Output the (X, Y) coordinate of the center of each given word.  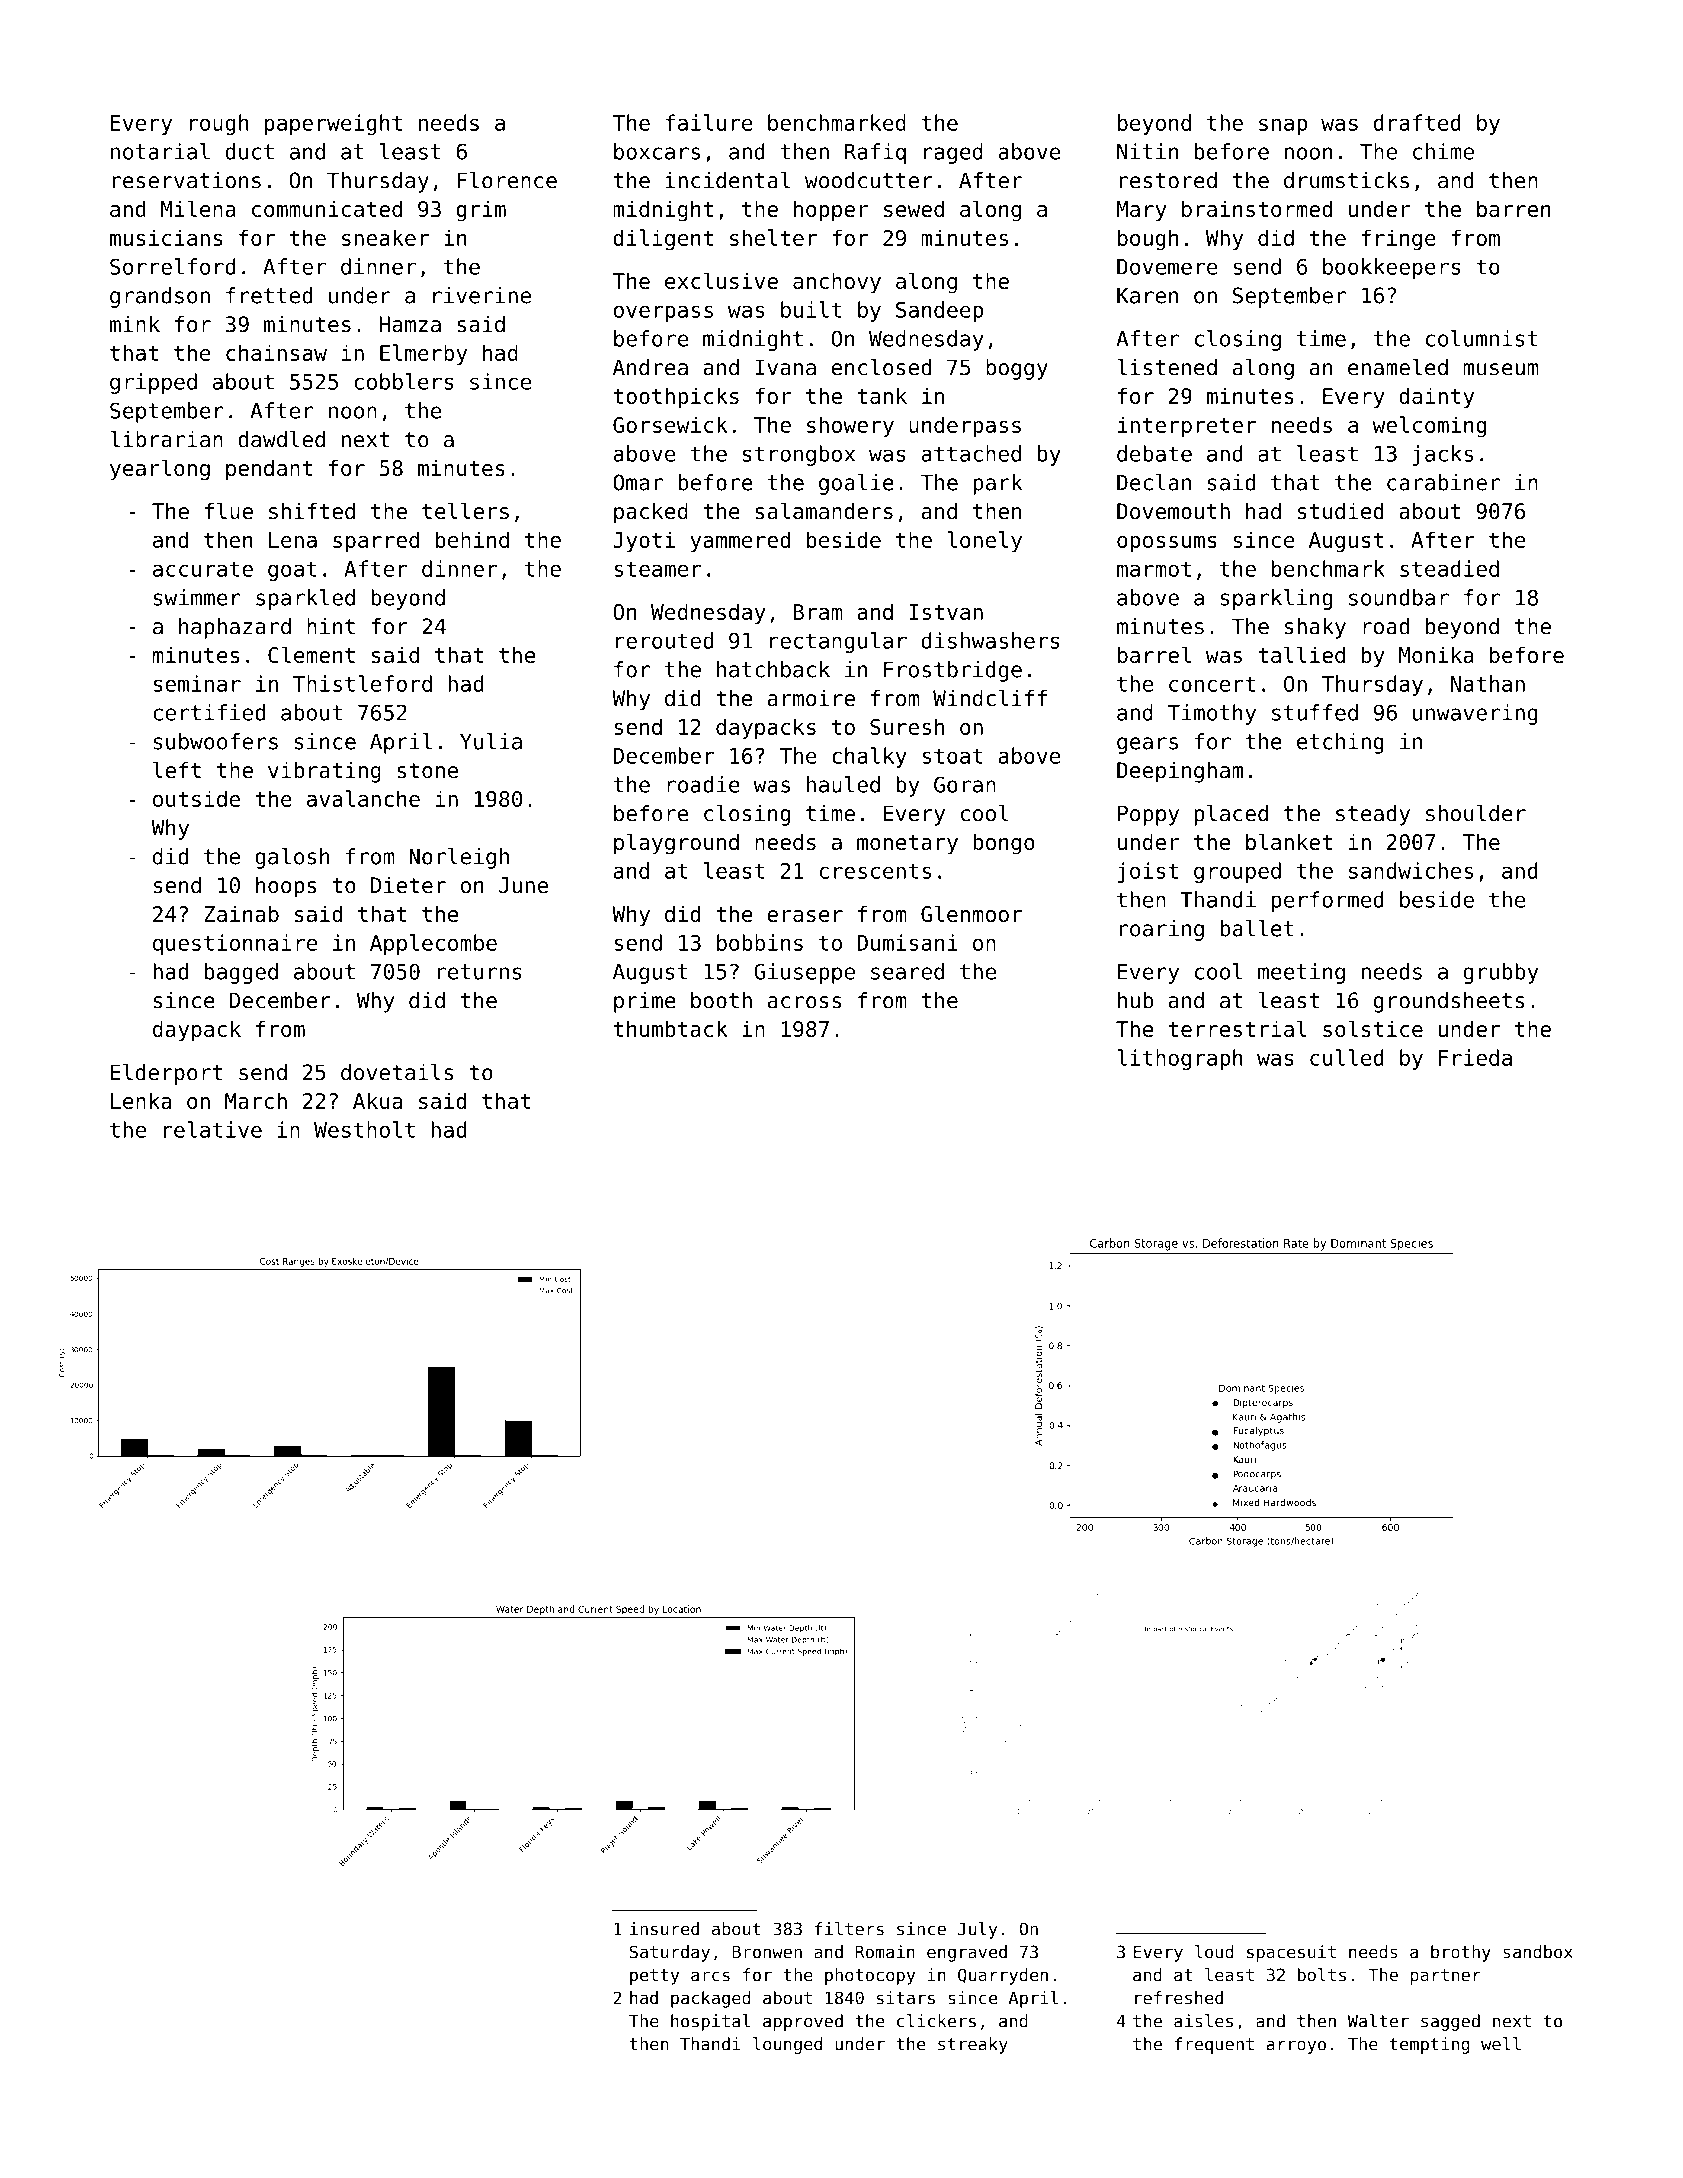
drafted (1417, 122)
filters (849, 1929)
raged (953, 153)
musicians (166, 237)
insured (664, 1929)
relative (213, 1129)
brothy (1461, 1953)
